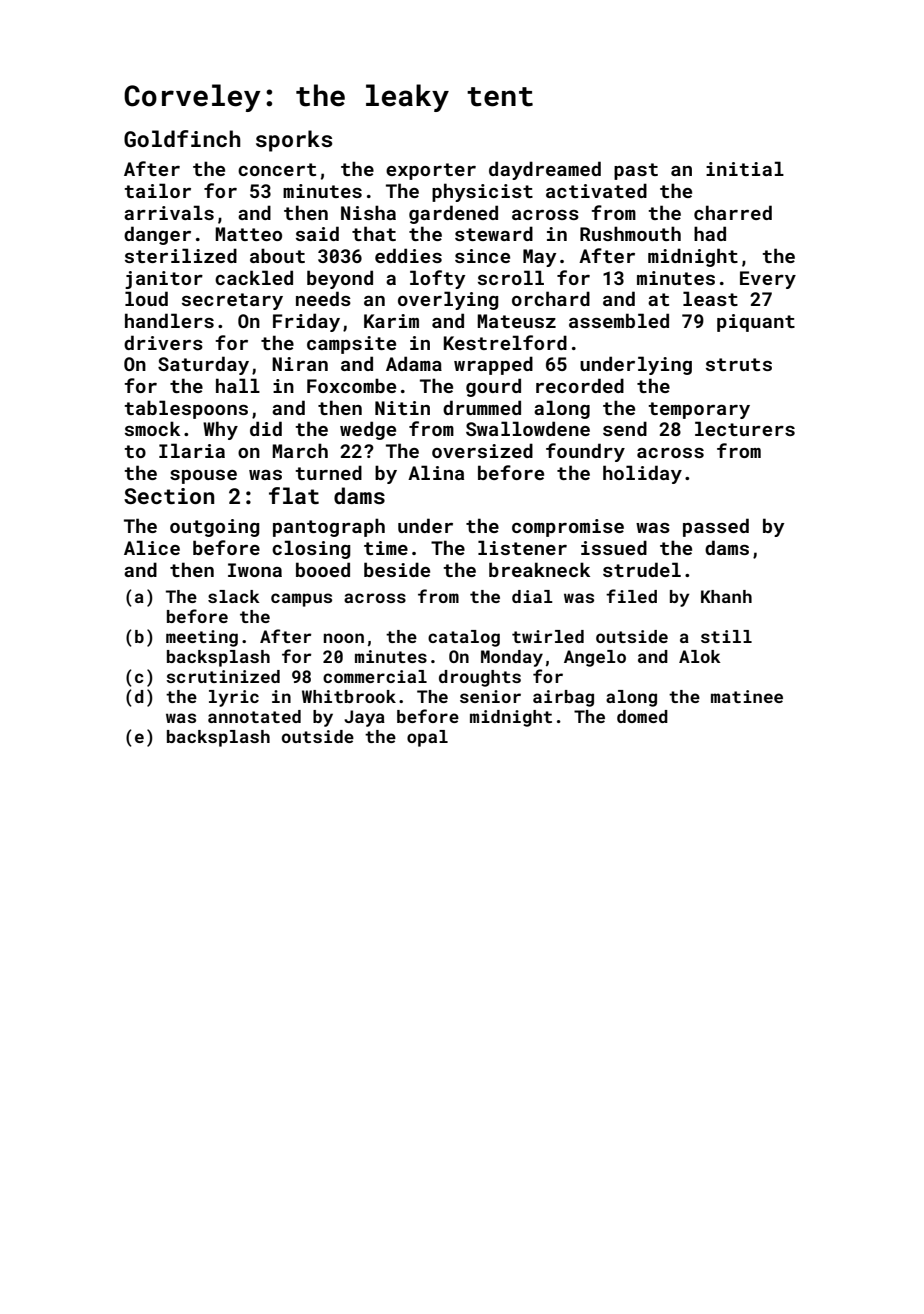  I want to click on daydreamed, so click(545, 170).
